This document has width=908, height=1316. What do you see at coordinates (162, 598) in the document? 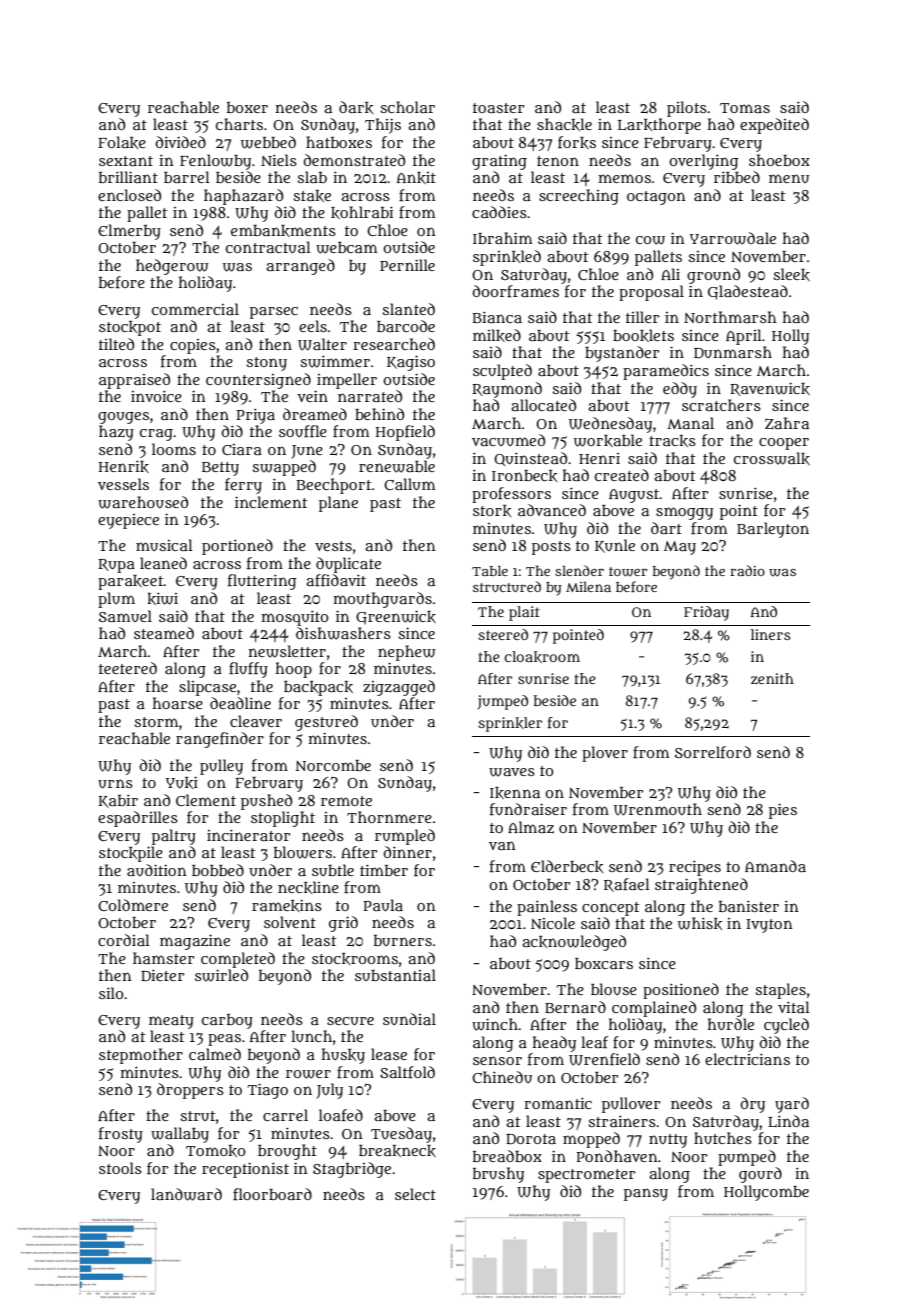
I see `kiwi` at bounding box center [162, 598].
